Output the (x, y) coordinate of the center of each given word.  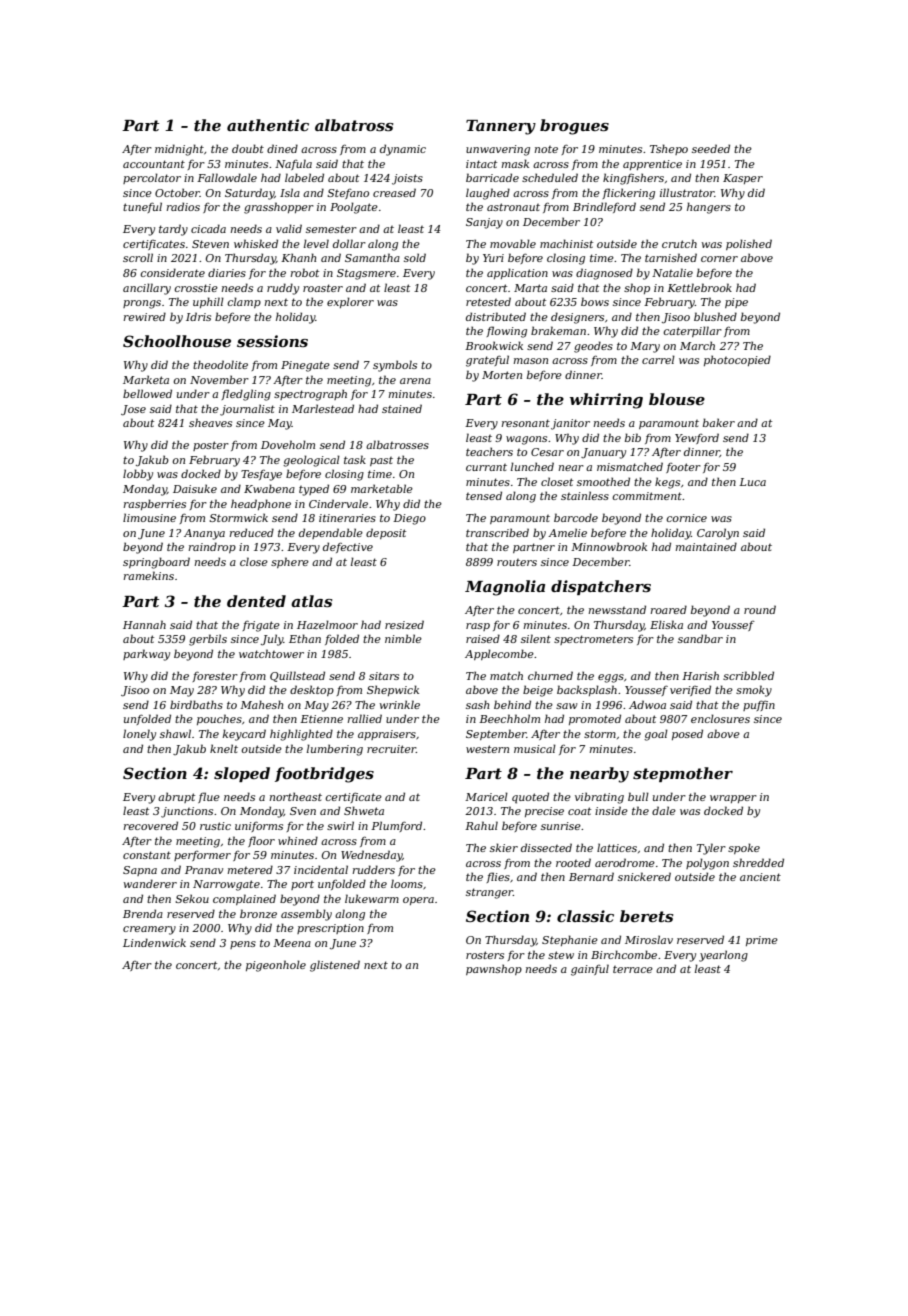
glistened (335, 966)
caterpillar (692, 331)
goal (656, 735)
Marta (530, 288)
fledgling (246, 395)
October (177, 192)
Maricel (486, 796)
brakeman (558, 330)
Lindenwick (154, 942)
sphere (290, 562)
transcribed (497, 532)
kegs (667, 483)
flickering (629, 194)
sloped (242, 774)
